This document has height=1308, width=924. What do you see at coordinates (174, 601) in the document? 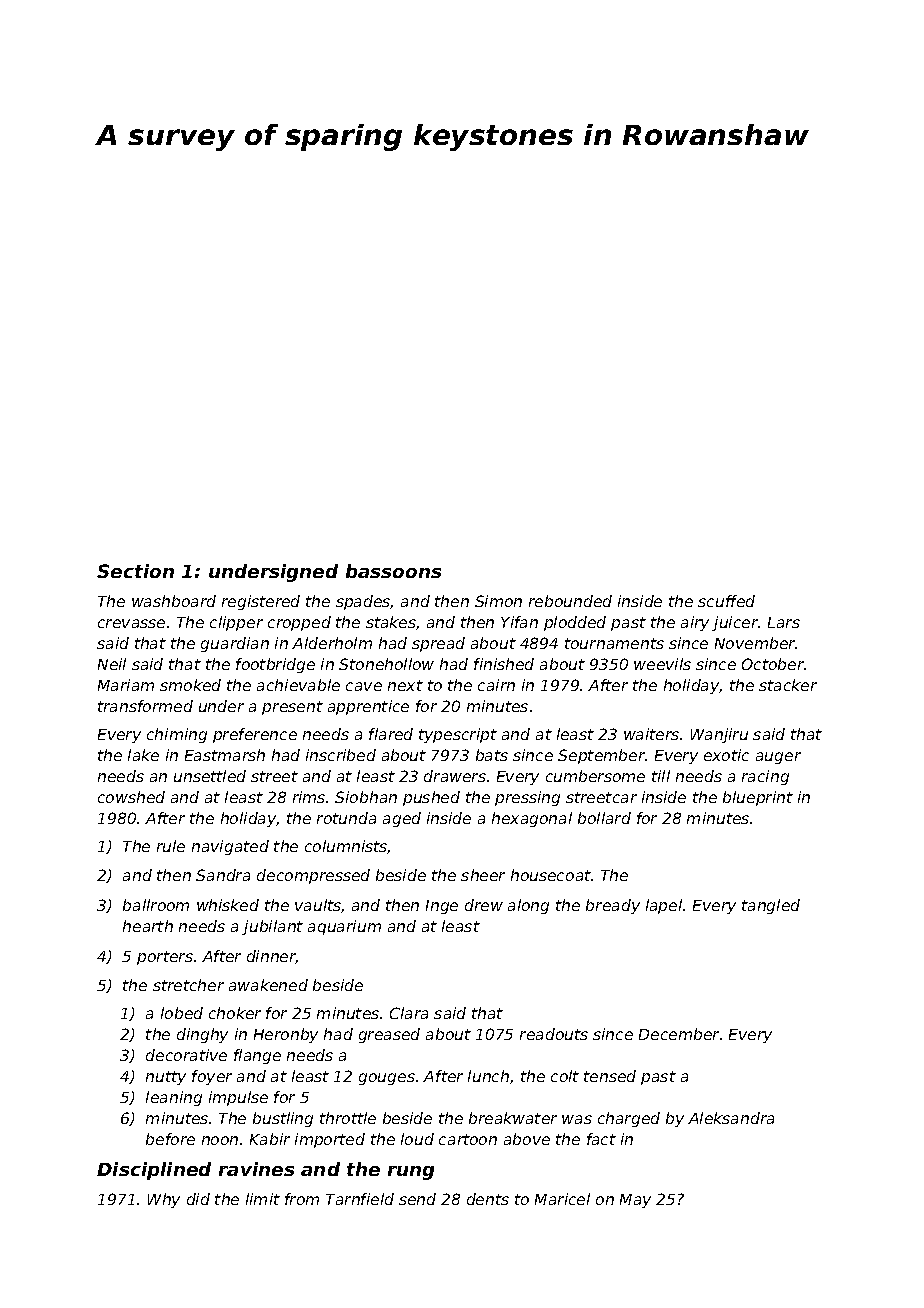
I see `washboard` at bounding box center [174, 601].
